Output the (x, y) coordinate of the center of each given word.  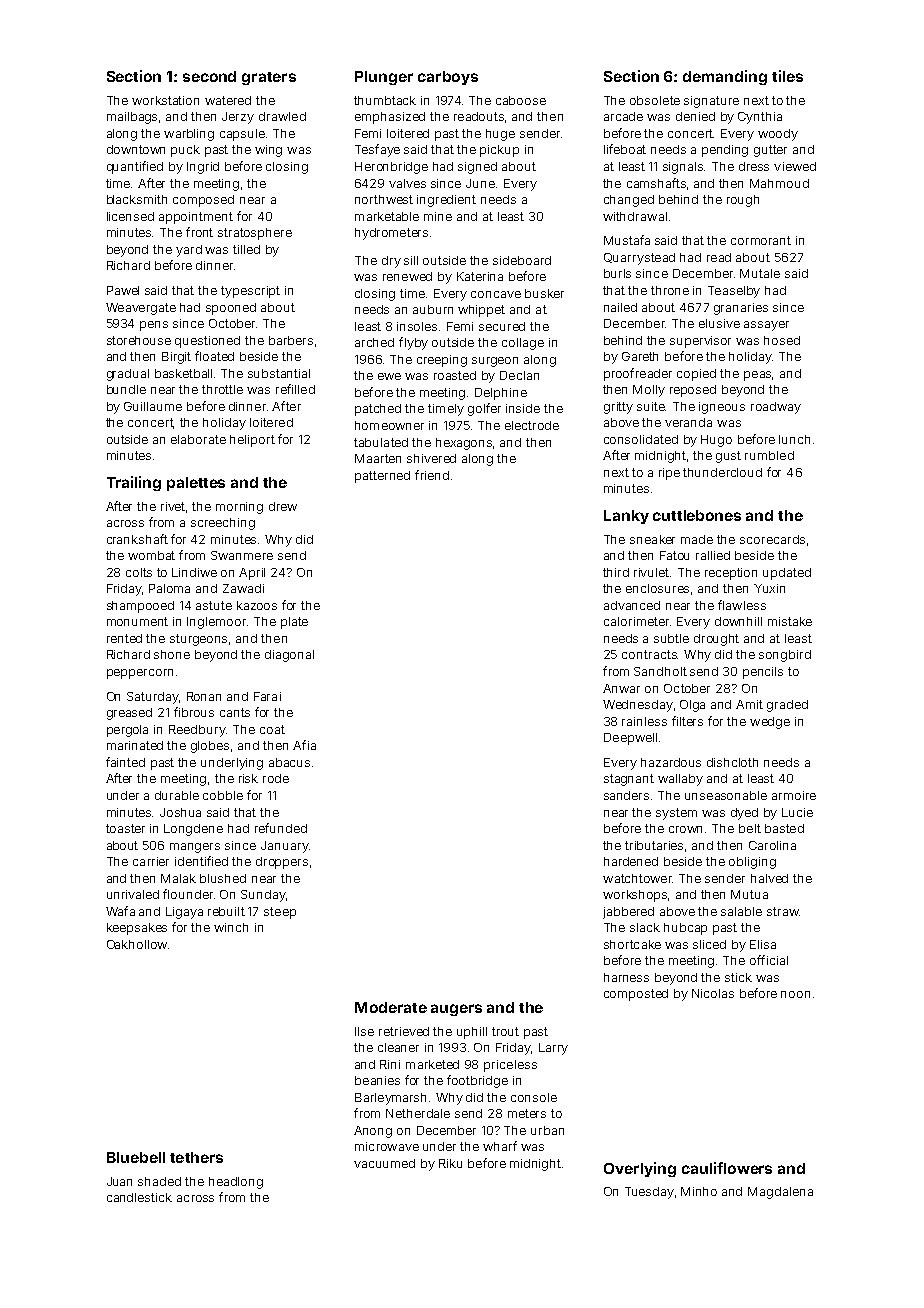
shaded (159, 1181)
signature (711, 102)
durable (177, 795)
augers (456, 1010)
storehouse (139, 340)
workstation (165, 100)
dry (391, 262)
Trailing (134, 483)
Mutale (760, 273)
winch (231, 927)
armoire (794, 795)
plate (294, 623)
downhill (738, 621)
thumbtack (385, 100)
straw (783, 911)
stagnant (629, 780)
